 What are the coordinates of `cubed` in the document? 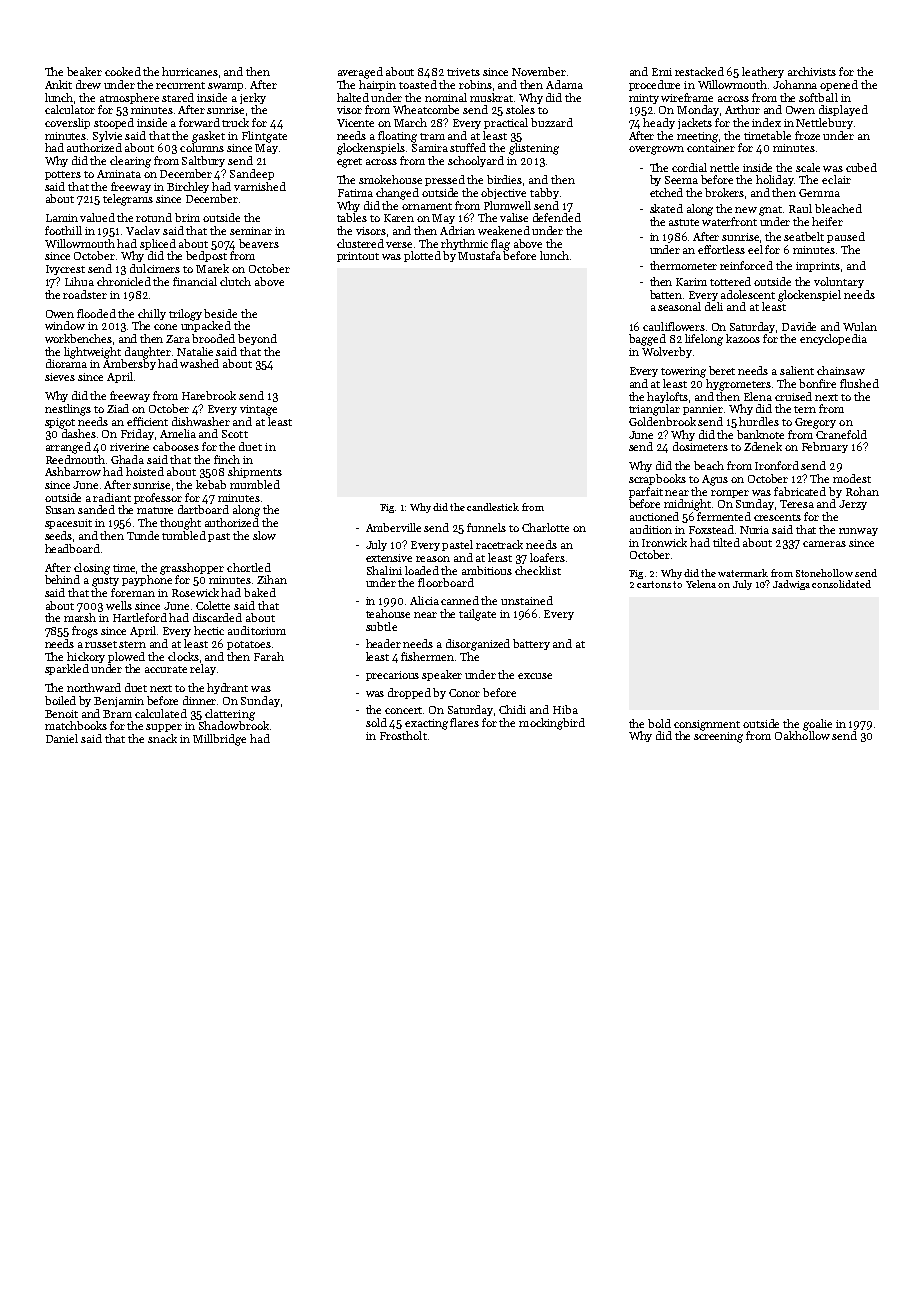 It's located at (861, 167).
